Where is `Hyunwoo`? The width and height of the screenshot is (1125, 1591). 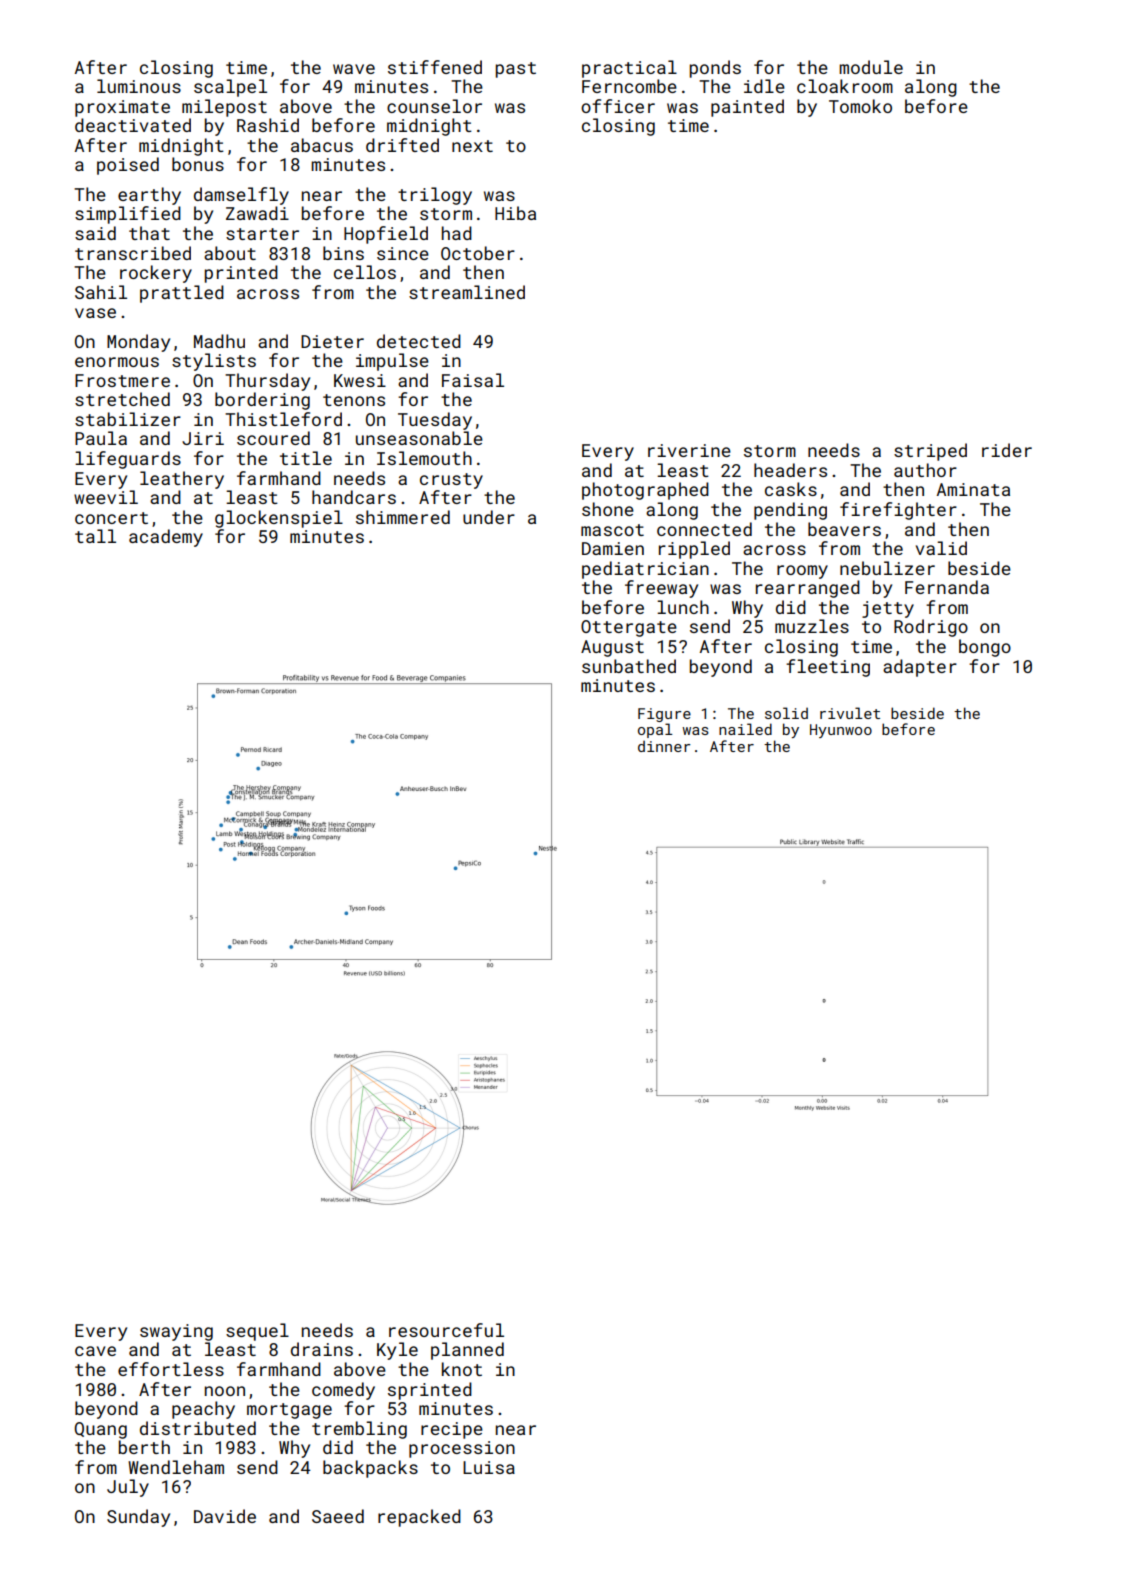 Hyunwoo is located at coordinates (841, 731).
